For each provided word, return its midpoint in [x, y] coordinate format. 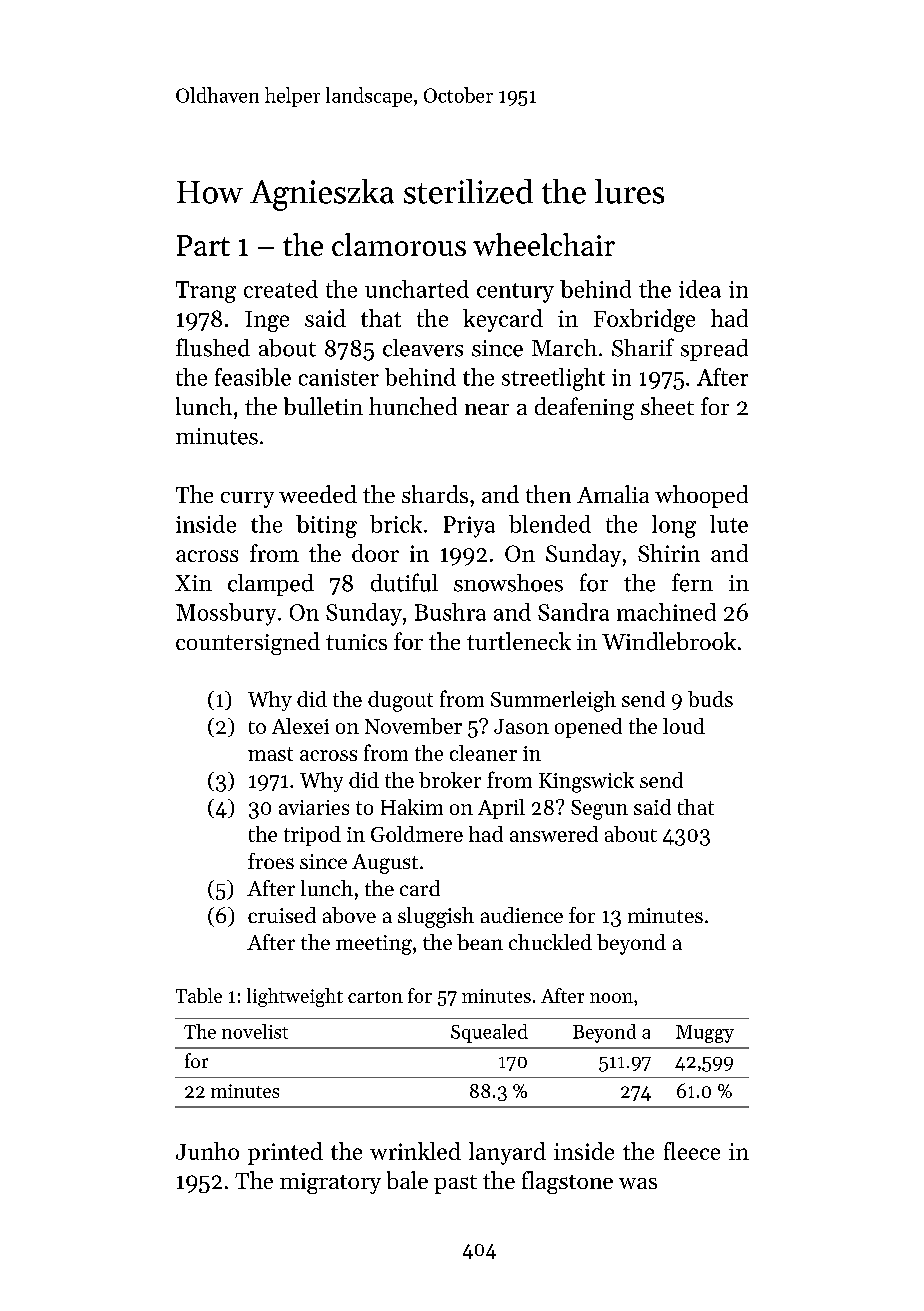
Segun [599, 810]
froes [271, 861]
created [281, 289]
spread [714, 350]
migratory [330, 1183]
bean [480, 942]
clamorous [399, 244]
